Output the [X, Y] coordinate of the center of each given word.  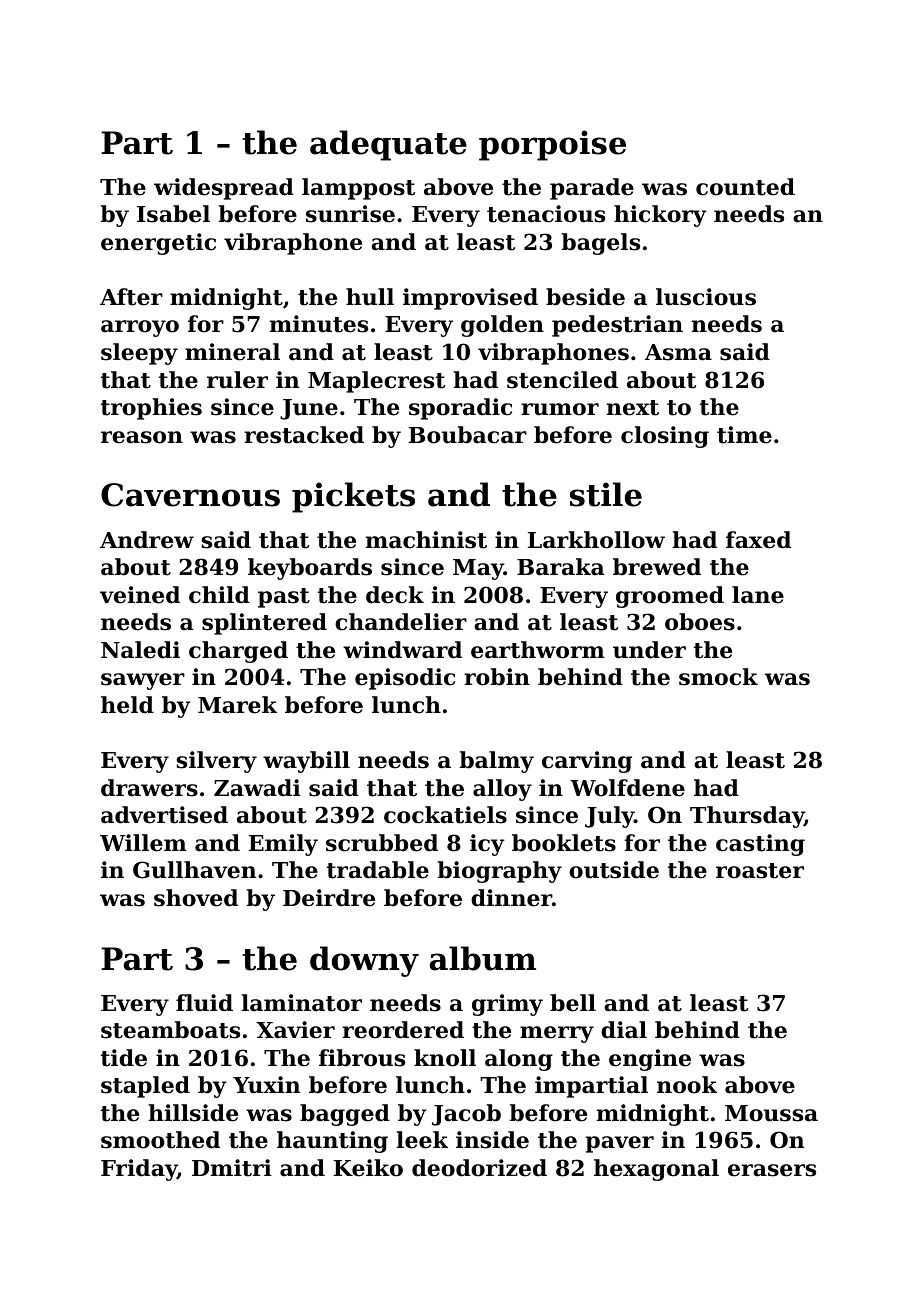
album [483, 958]
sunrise [350, 214]
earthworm [538, 650]
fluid [204, 1003]
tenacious [546, 214]
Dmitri [232, 1168]
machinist [426, 540]
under [649, 650]
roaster [760, 871]
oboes [700, 622]
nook [687, 1085]
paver [620, 1144]
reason [142, 437]
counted [745, 187]
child [219, 595]
